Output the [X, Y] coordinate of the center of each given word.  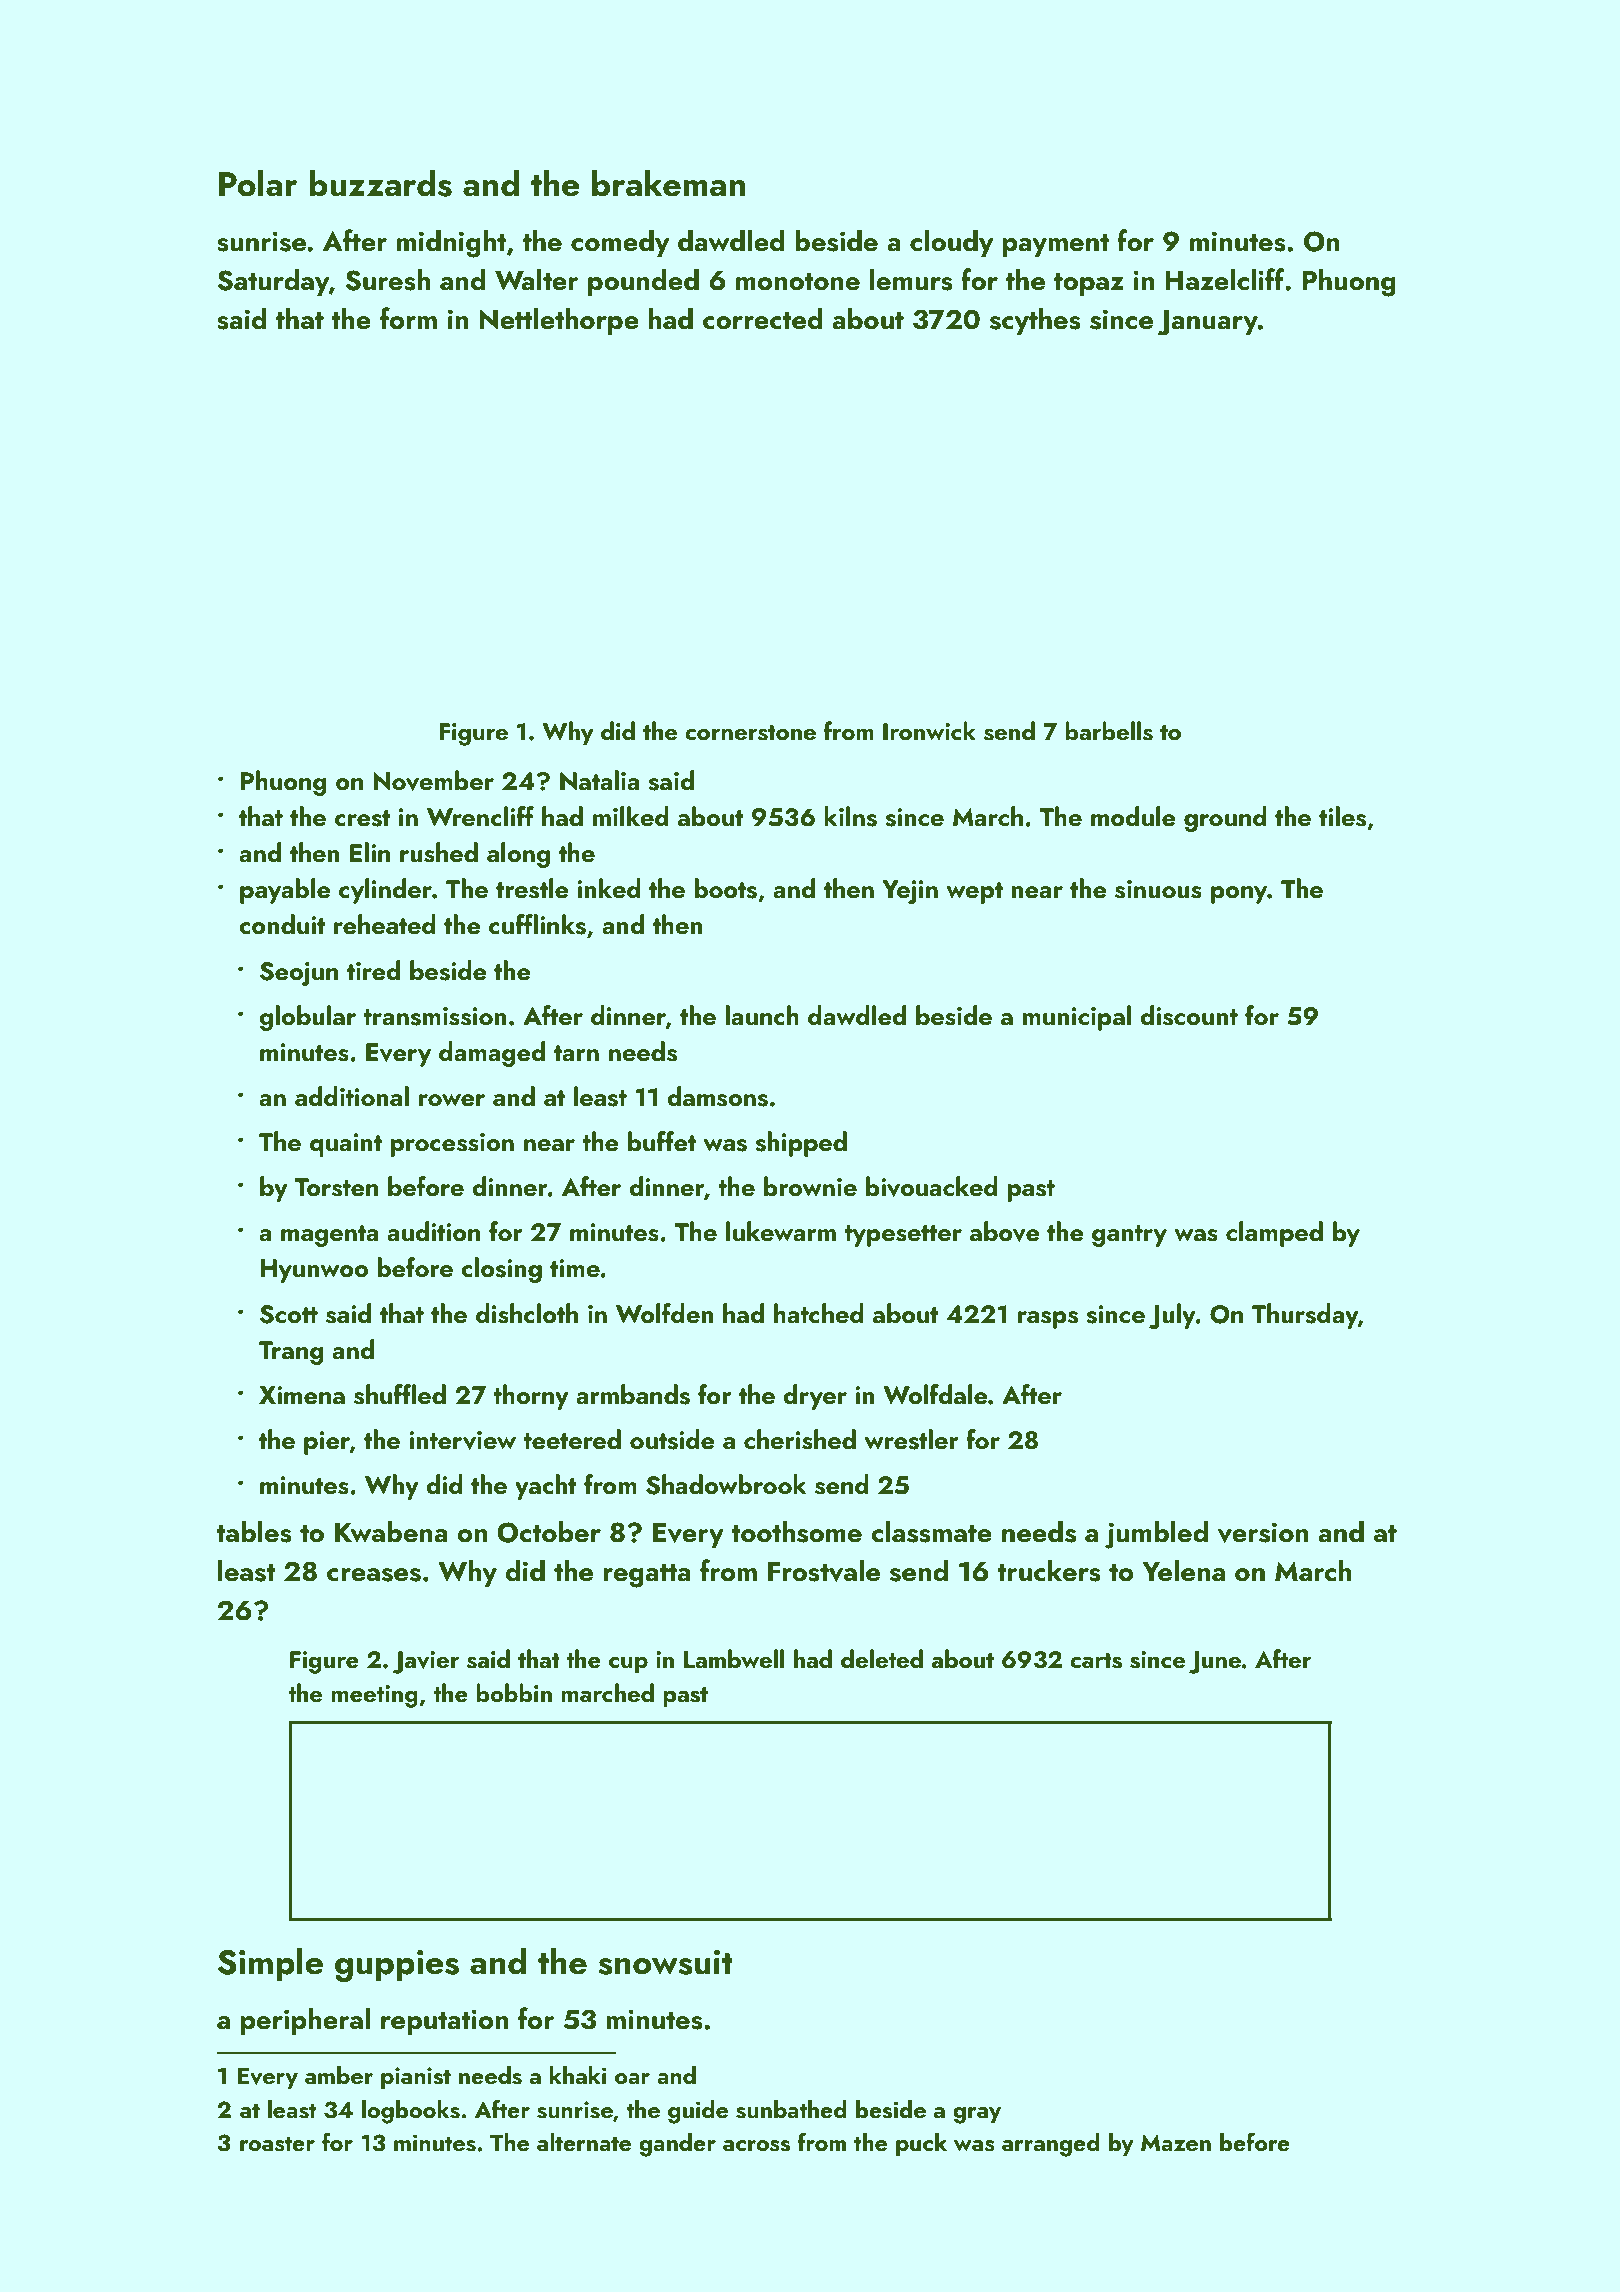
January [1208, 323]
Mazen [1176, 2142]
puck [921, 2144]
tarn [576, 1053]
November [434, 780]
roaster [277, 2144]
